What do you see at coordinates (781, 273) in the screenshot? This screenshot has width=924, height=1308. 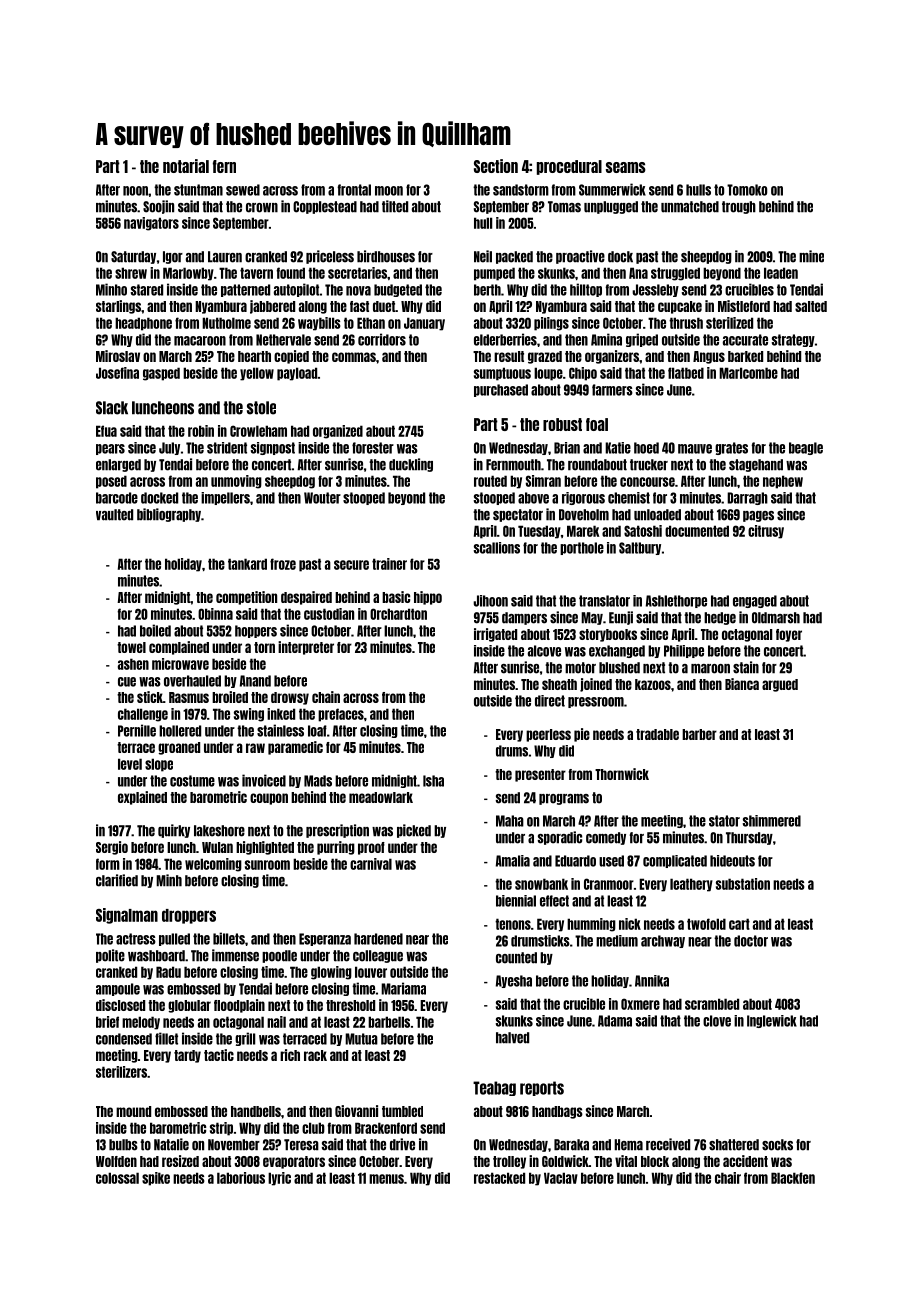 I see `leaden` at bounding box center [781, 273].
